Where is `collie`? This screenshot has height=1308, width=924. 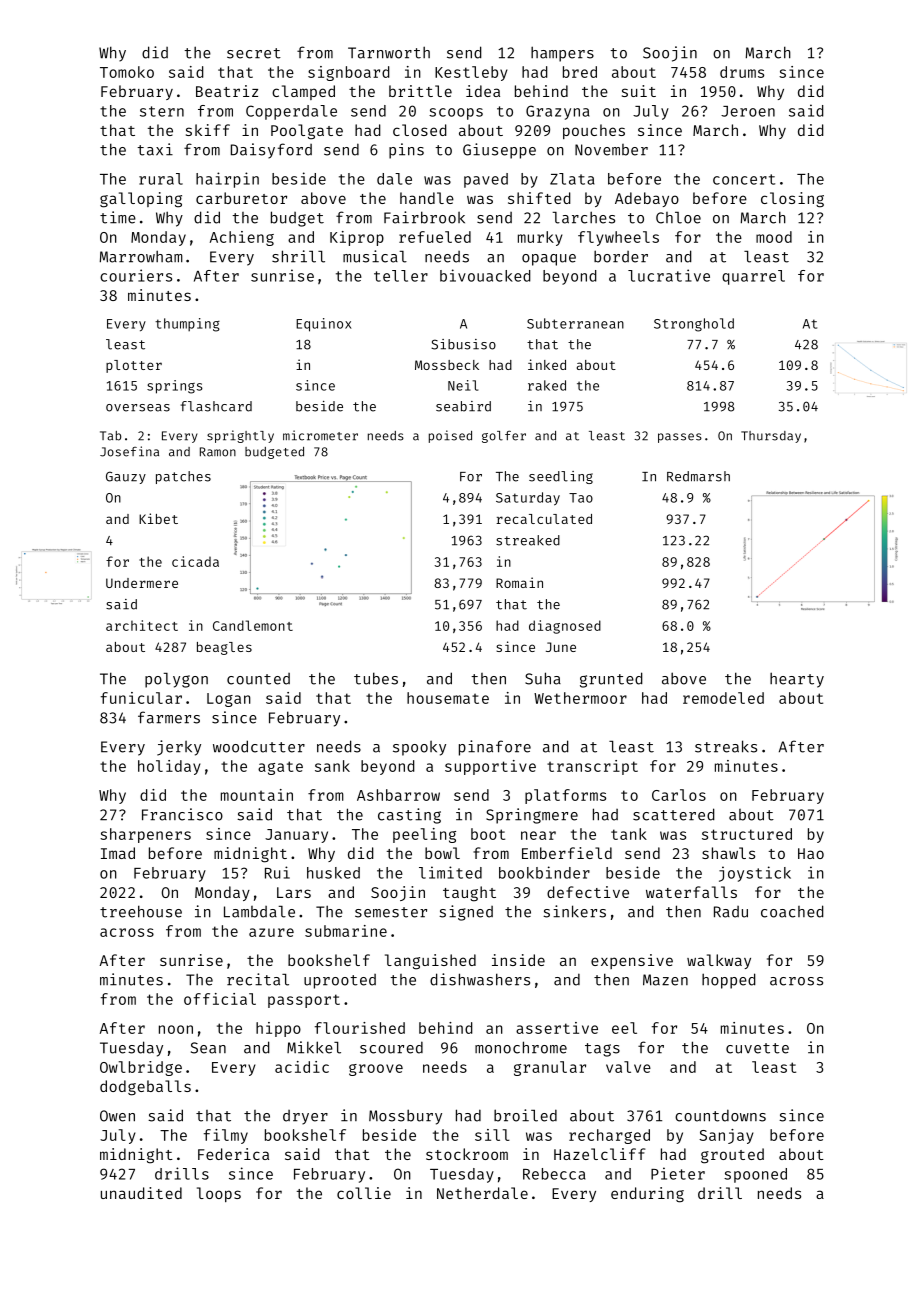
collie is located at coordinates (364, 1193).
